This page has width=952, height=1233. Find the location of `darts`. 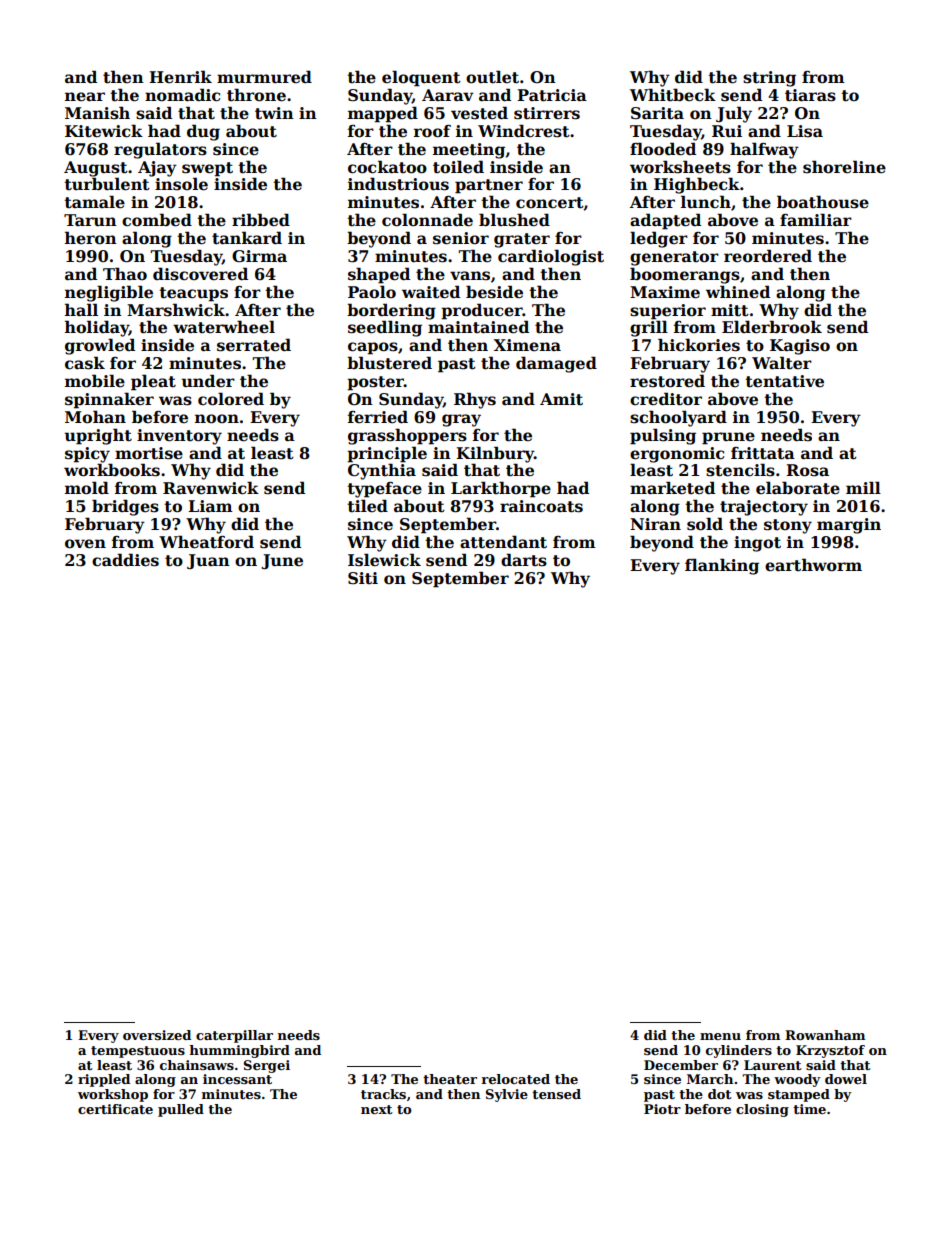

darts is located at coordinates (524, 560).
